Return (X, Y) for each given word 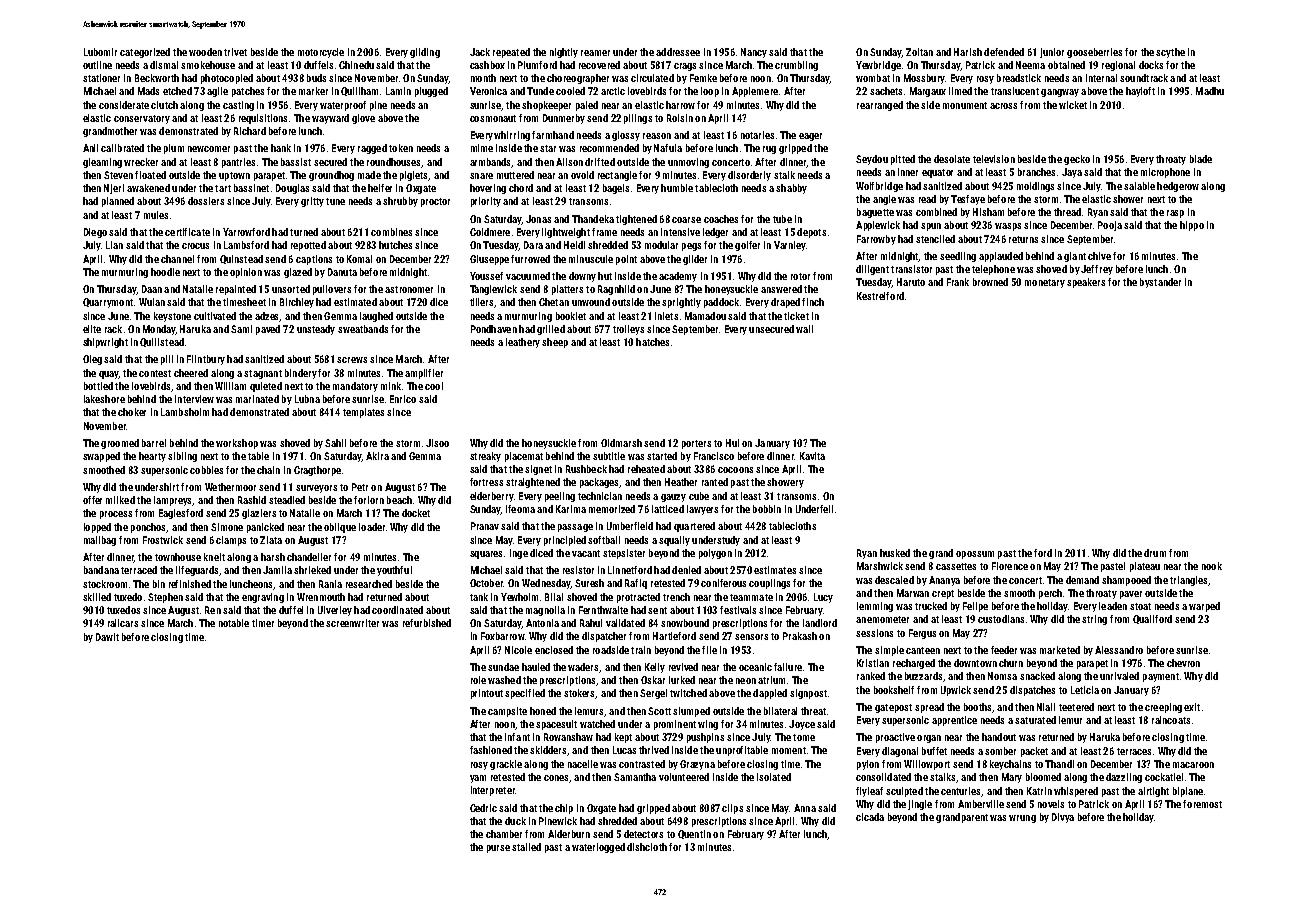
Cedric (483, 808)
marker (313, 91)
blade (1201, 159)
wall (804, 329)
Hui (732, 443)
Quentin (694, 834)
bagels (616, 189)
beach (399, 500)
